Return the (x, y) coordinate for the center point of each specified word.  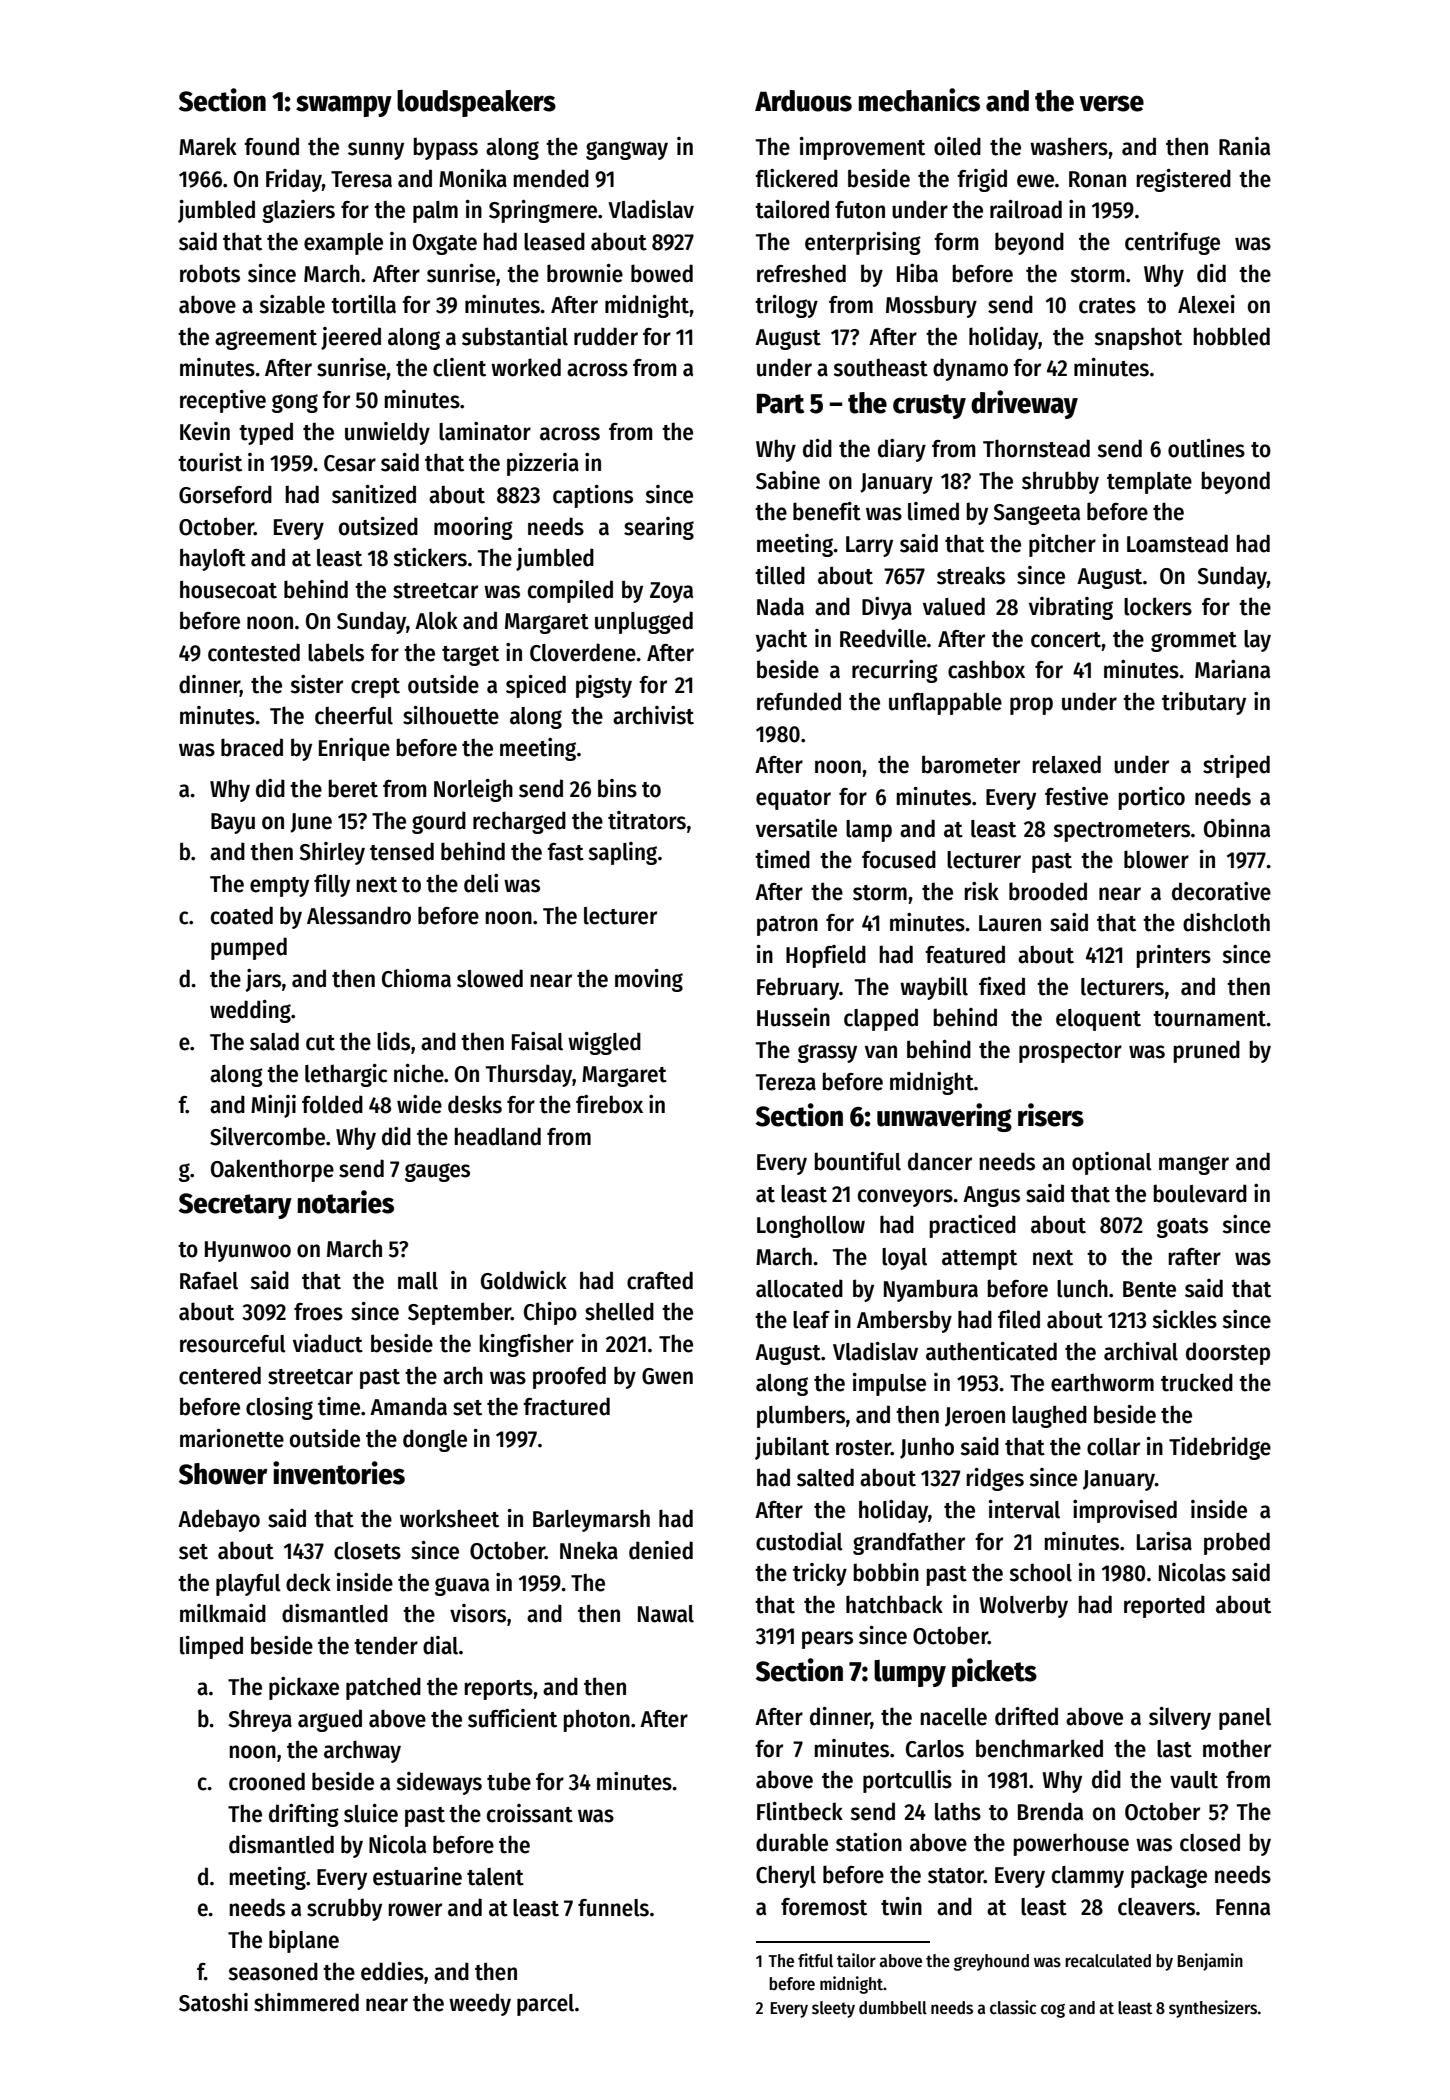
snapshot (1138, 338)
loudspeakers (476, 103)
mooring (473, 528)
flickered (796, 178)
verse (1112, 103)
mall (418, 1281)
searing (659, 528)
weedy (480, 2004)
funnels (613, 1908)
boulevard (1200, 1193)
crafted (660, 1280)
